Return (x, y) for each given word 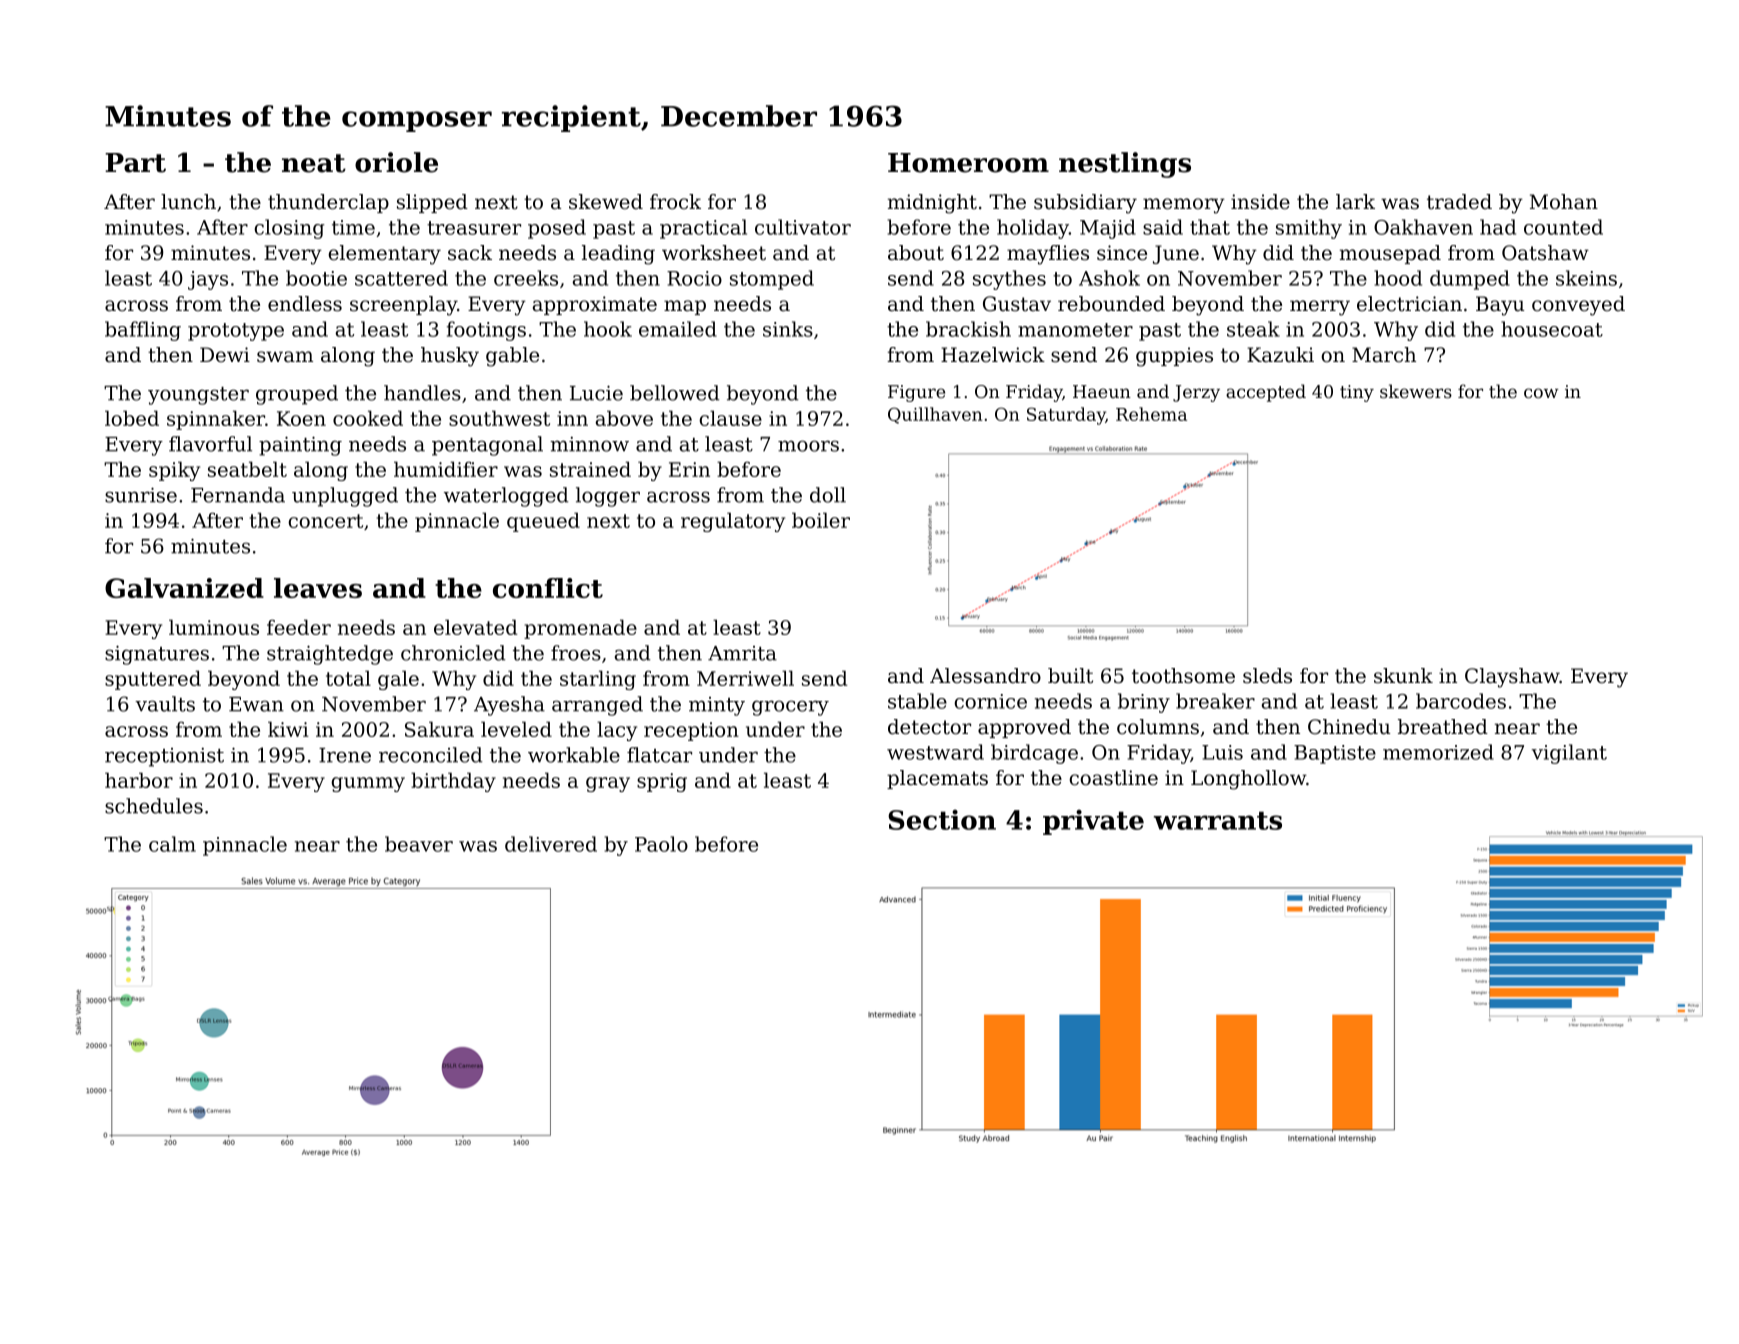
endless (305, 304)
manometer (1075, 330)
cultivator (803, 227)
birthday (453, 782)
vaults (165, 704)
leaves (318, 588)
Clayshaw (1512, 678)
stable (917, 701)
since (1122, 253)
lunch (188, 202)
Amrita (742, 653)
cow (1541, 393)
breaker (1215, 701)
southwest (499, 418)
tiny (1357, 393)
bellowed (674, 393)
